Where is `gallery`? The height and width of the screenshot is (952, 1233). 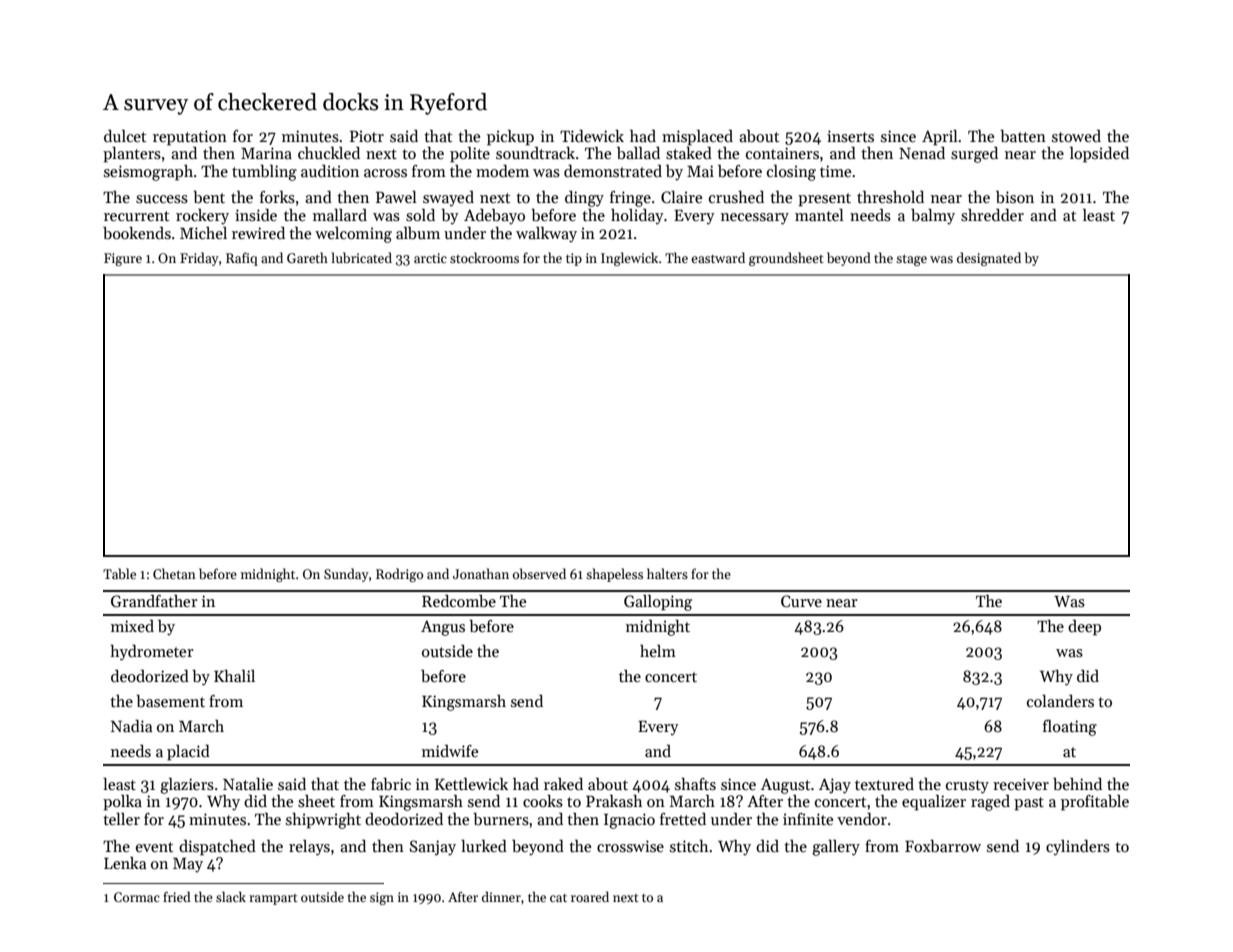
gallery is located at coordinates (836, 848).
